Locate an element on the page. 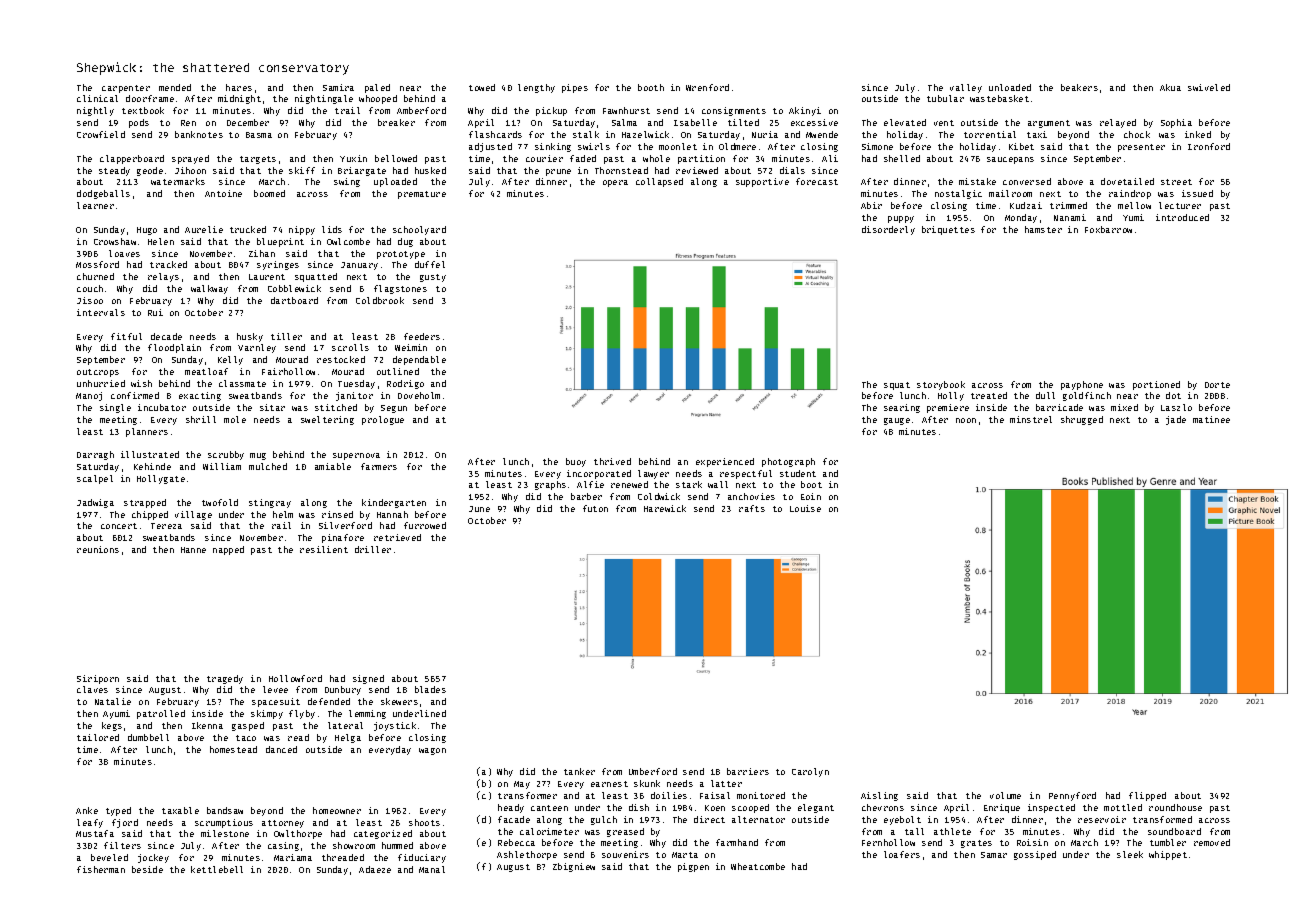 Image resolution: width=1308 pixels, height=924 pixels. carpenter is located at coordinates (126, 89).
